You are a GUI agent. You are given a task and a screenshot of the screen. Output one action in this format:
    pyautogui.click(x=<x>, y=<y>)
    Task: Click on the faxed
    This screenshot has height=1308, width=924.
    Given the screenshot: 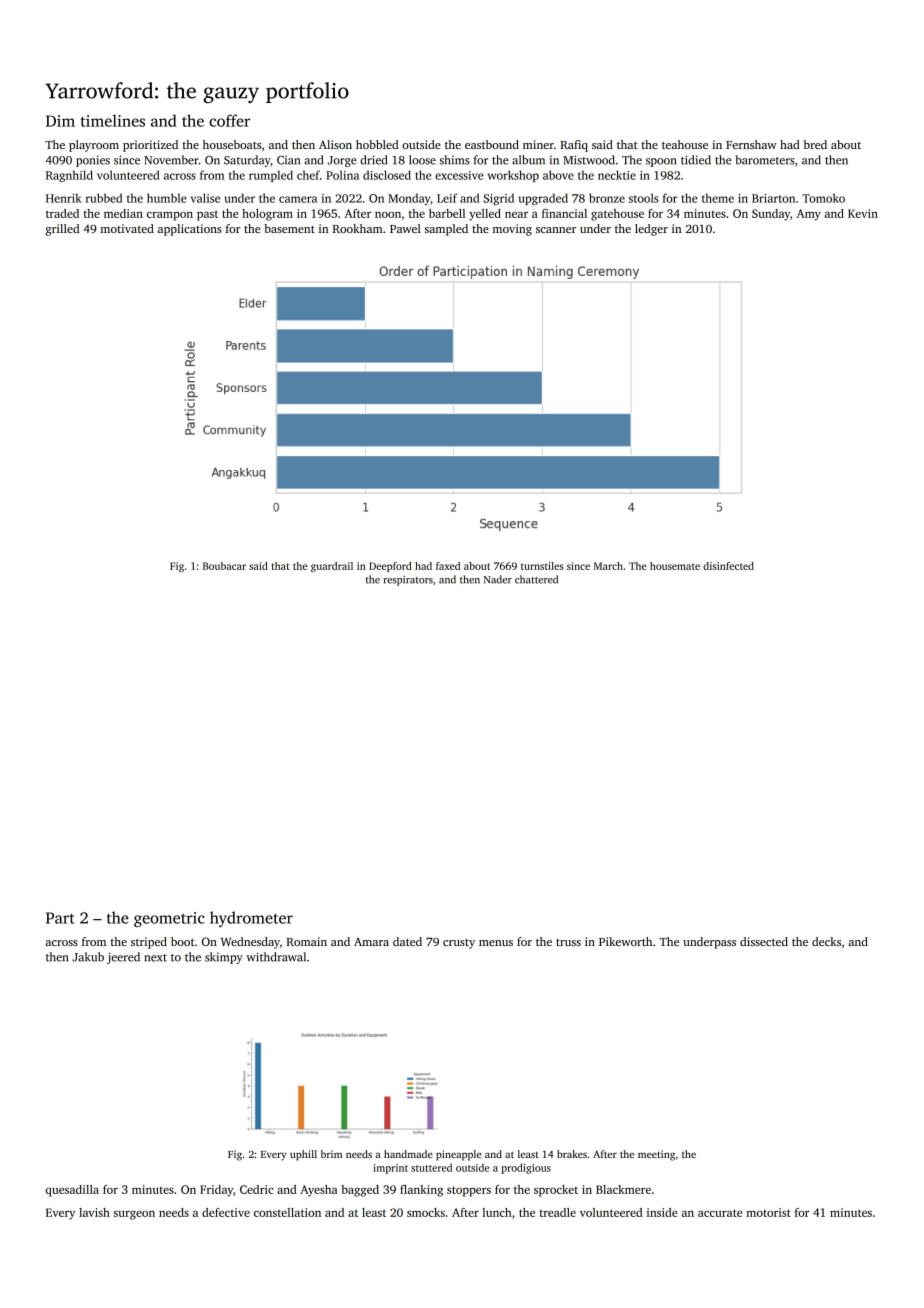 What is the action you would take?
    pyautogui.click(x=448, y=566)
